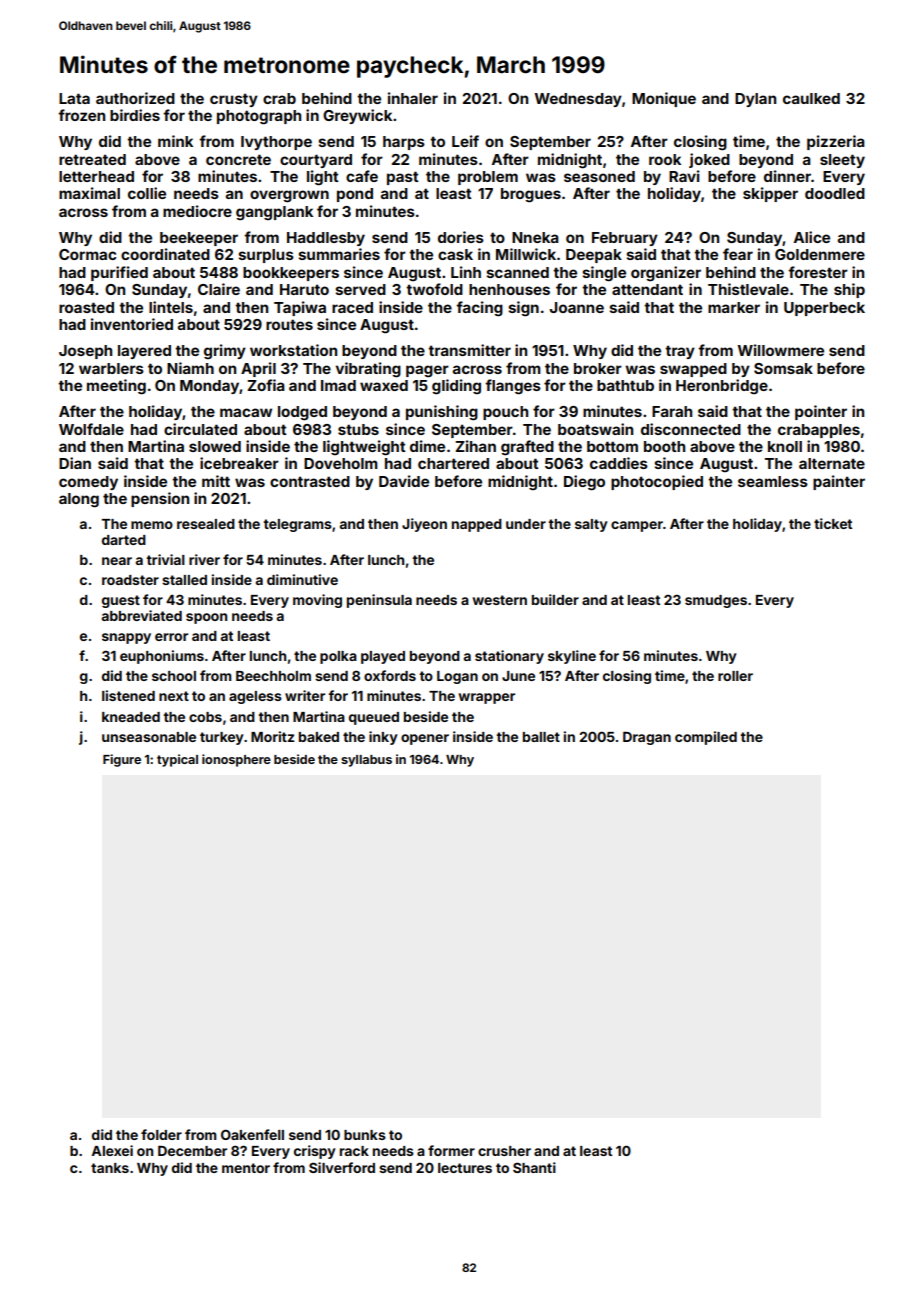 The width and height of the screenshot is (924, 1308). What do you see at coordinates (209, 387) in the screenshot?
I see `Monday` at bounding box center [209, 387].
